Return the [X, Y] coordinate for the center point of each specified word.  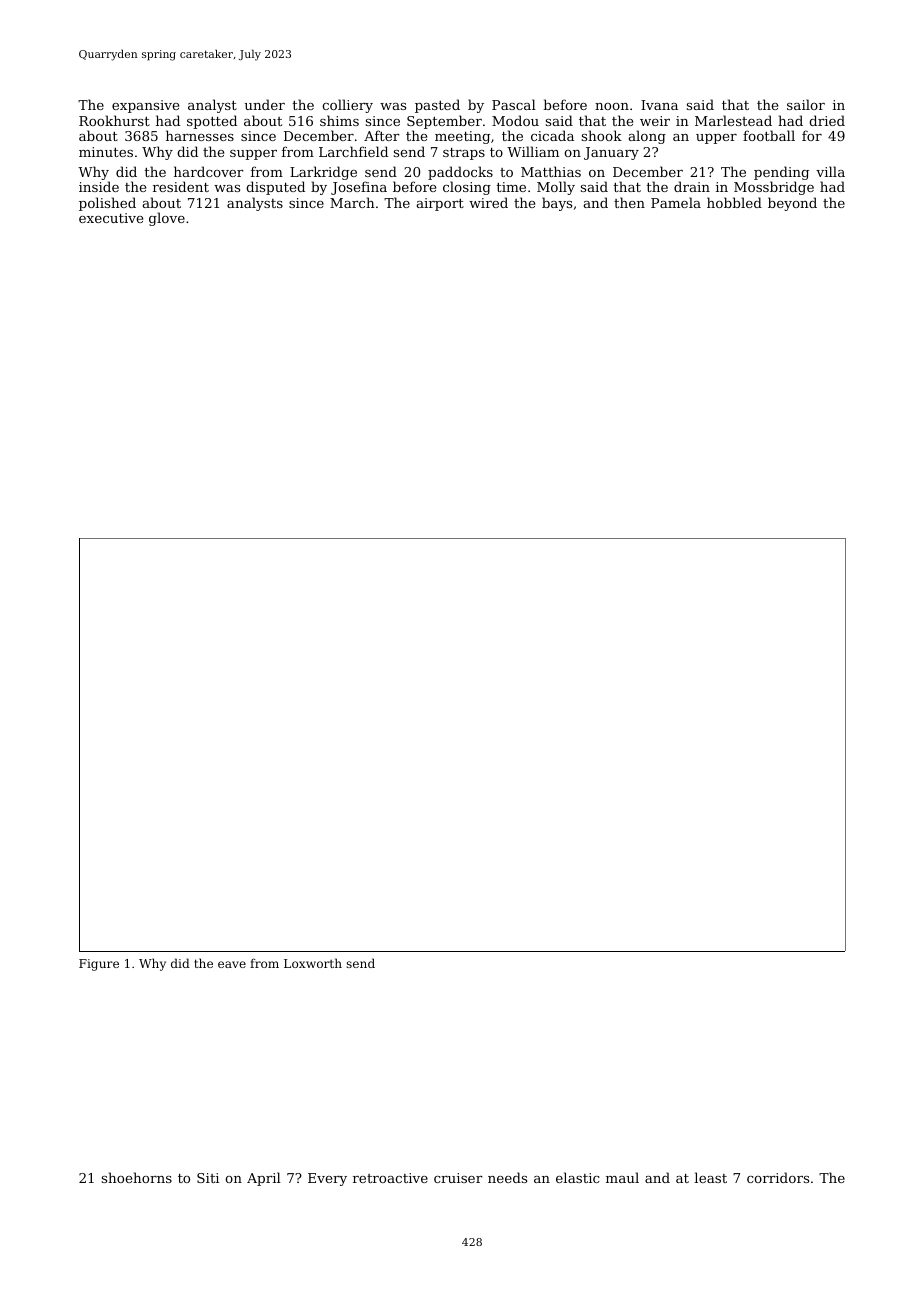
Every [327, 1179]
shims [339, 120]
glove [167, 219]
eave [232, 964]
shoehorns [137, 1177]
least [710, 1177]
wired [488, 202]
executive [111, 218]
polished [107, 204]
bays [557, 204]
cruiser [458, 1178]
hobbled [734, 202]
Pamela [676, 202]
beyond [792, 204]
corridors [778, 1177]
